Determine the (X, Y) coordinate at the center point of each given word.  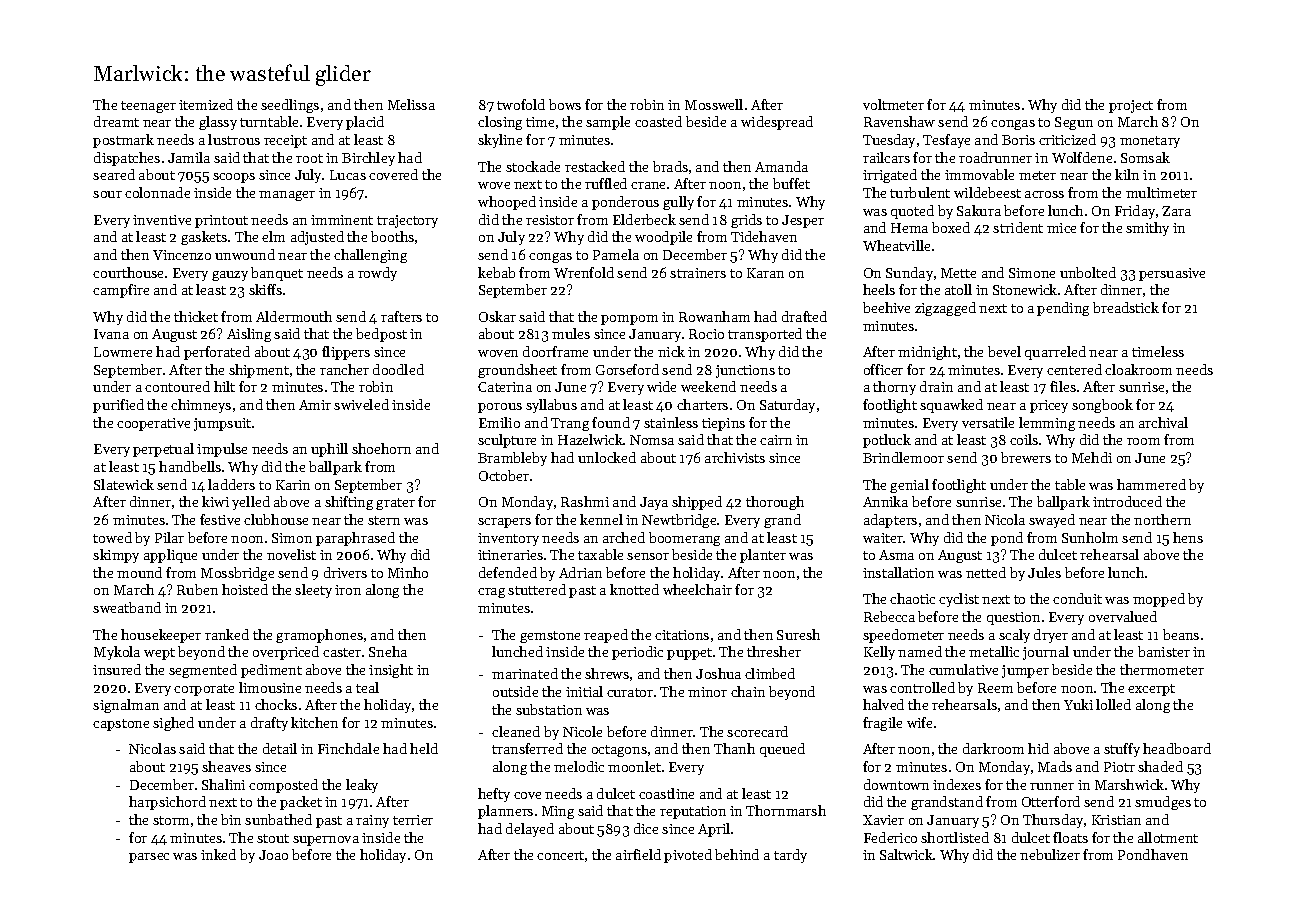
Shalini (223, 784)
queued (782, 750)
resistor (550, 220)
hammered (1151, 484)
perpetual (163, 450)
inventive (162, 220)
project (1131, 106)
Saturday (787, 406)
